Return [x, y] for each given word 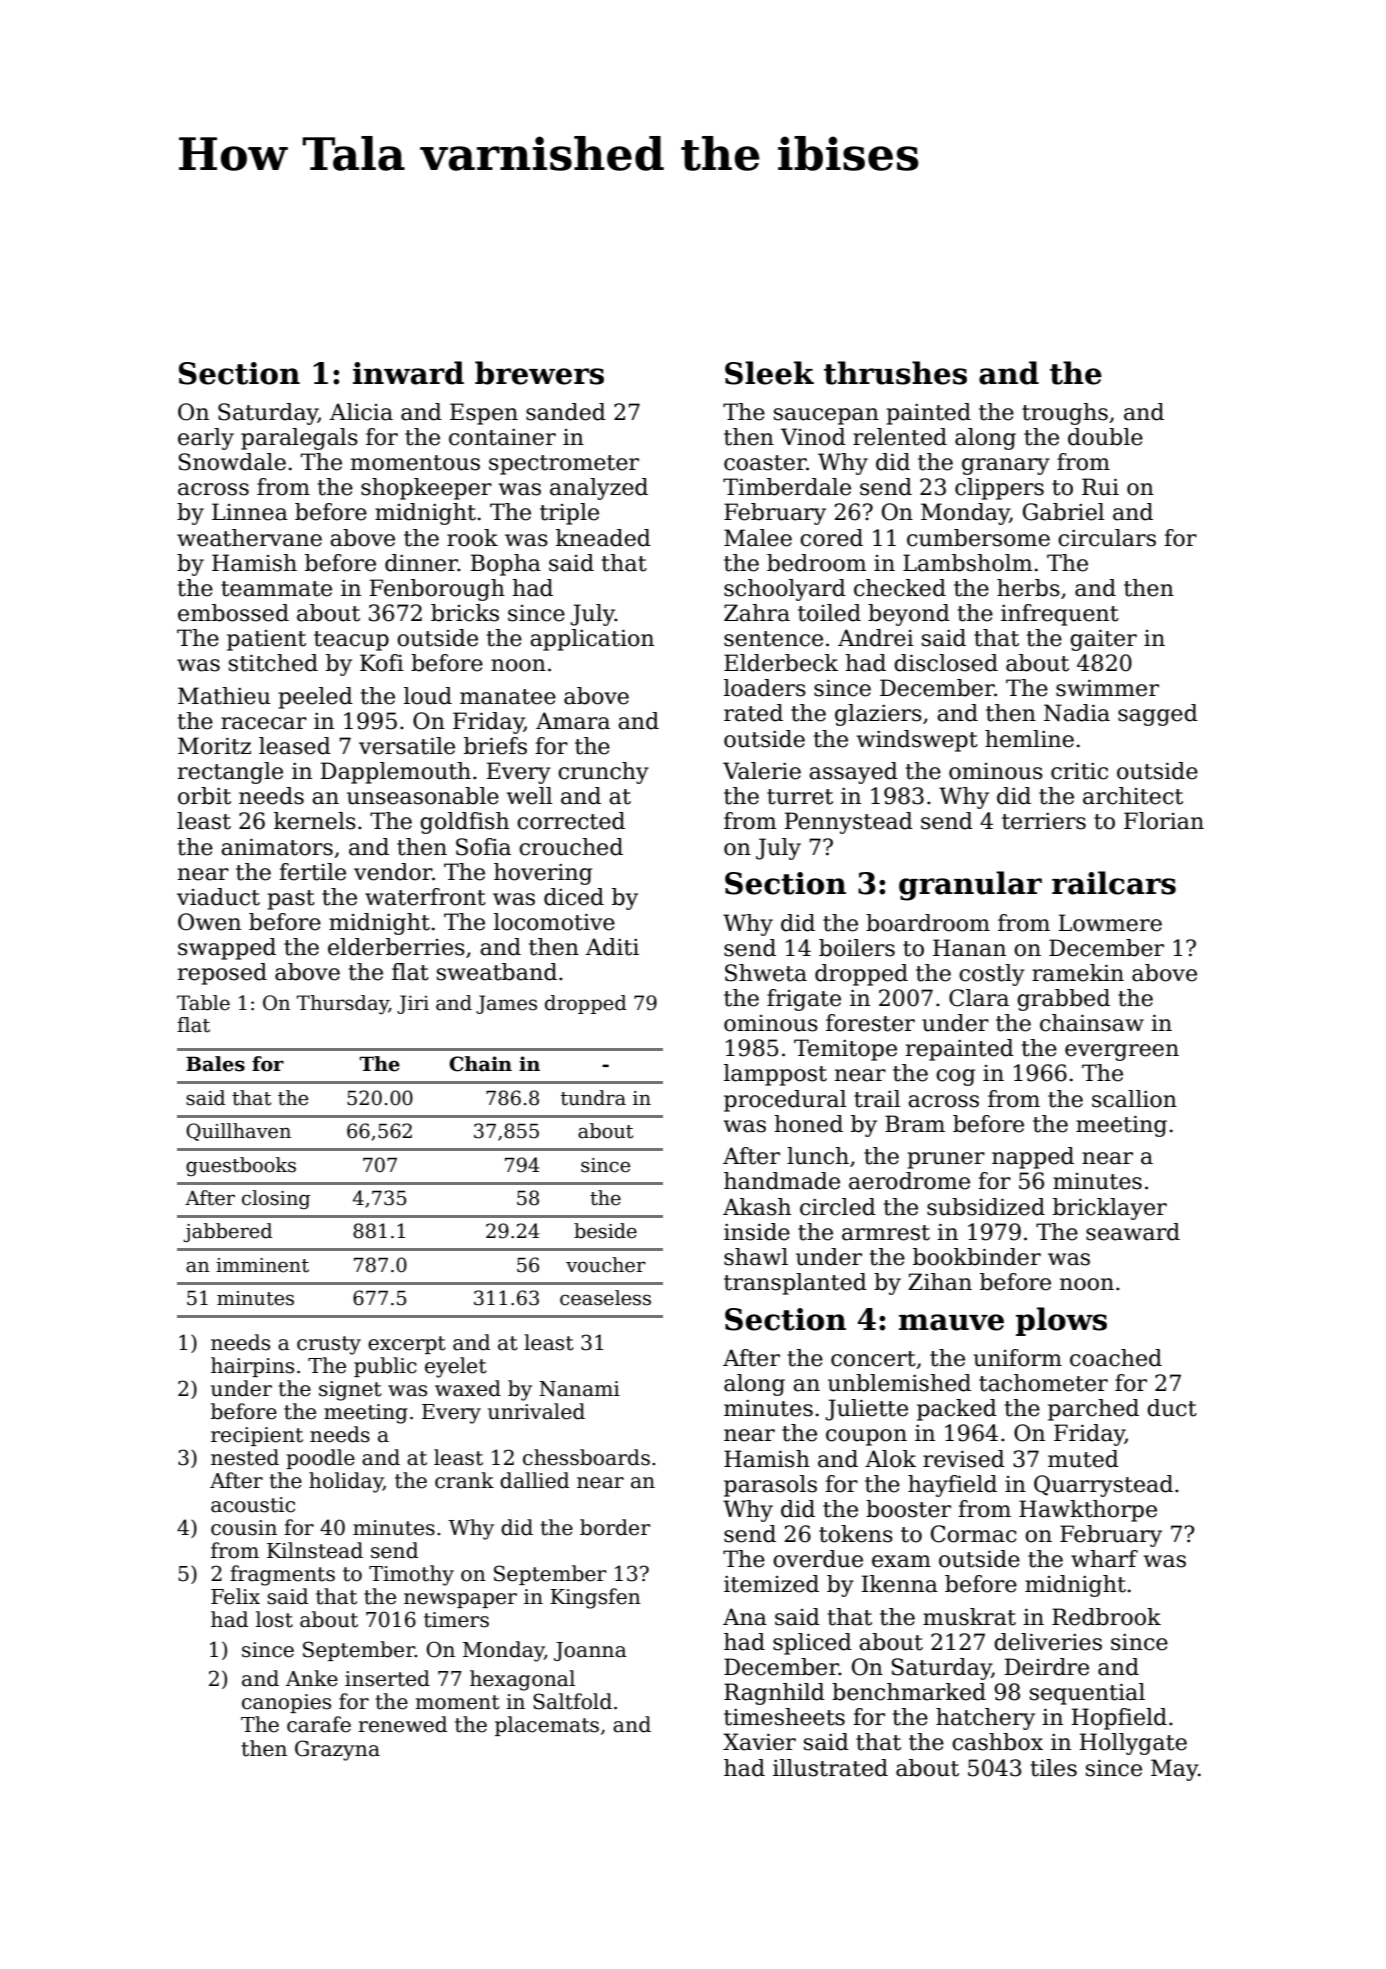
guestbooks [241, 1166]
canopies [286, 1703]
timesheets [784, 1717]
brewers [539, 373]
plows [1061, 1321]
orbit [204, 796]
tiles [1054, 1768]
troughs [1065, 414]
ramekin [1078, 973]
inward [408, 373]
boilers [857, 948]
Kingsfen [595, 1598]
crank [464, 1480]
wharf [1104, 1559]
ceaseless [605, 1298]
